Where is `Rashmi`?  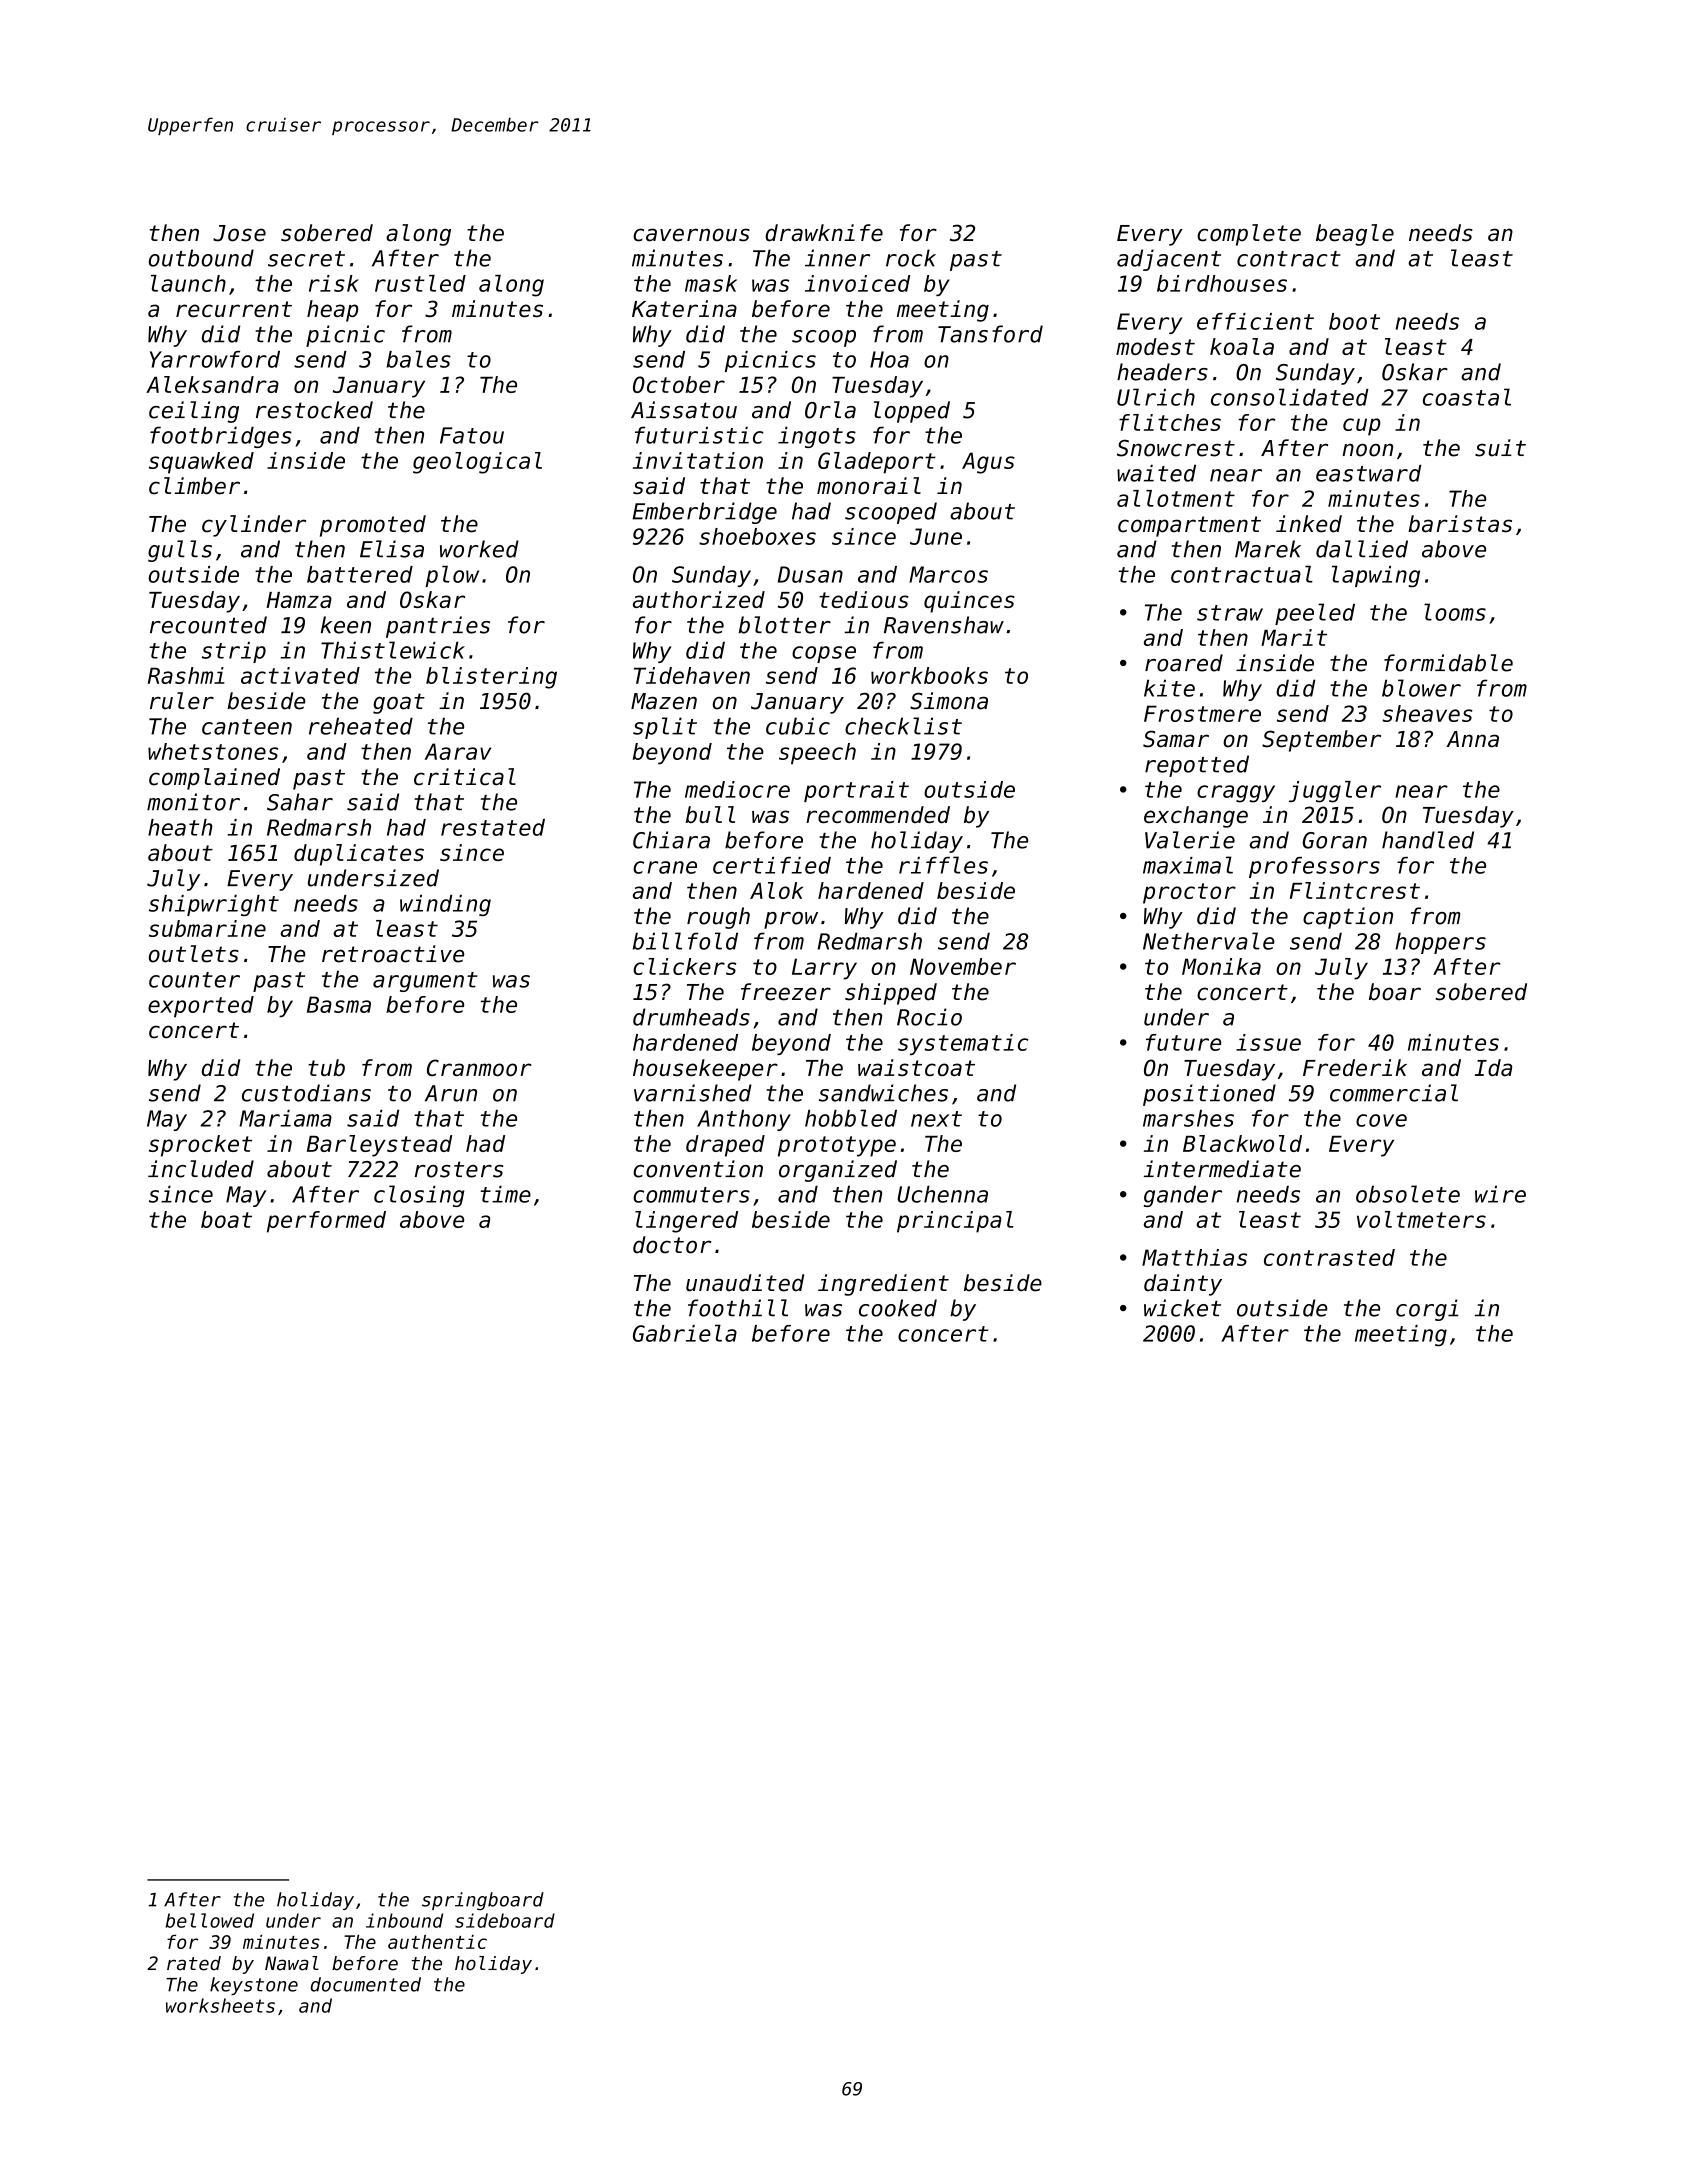
Rashmi is located at coordinates (186, 675).
